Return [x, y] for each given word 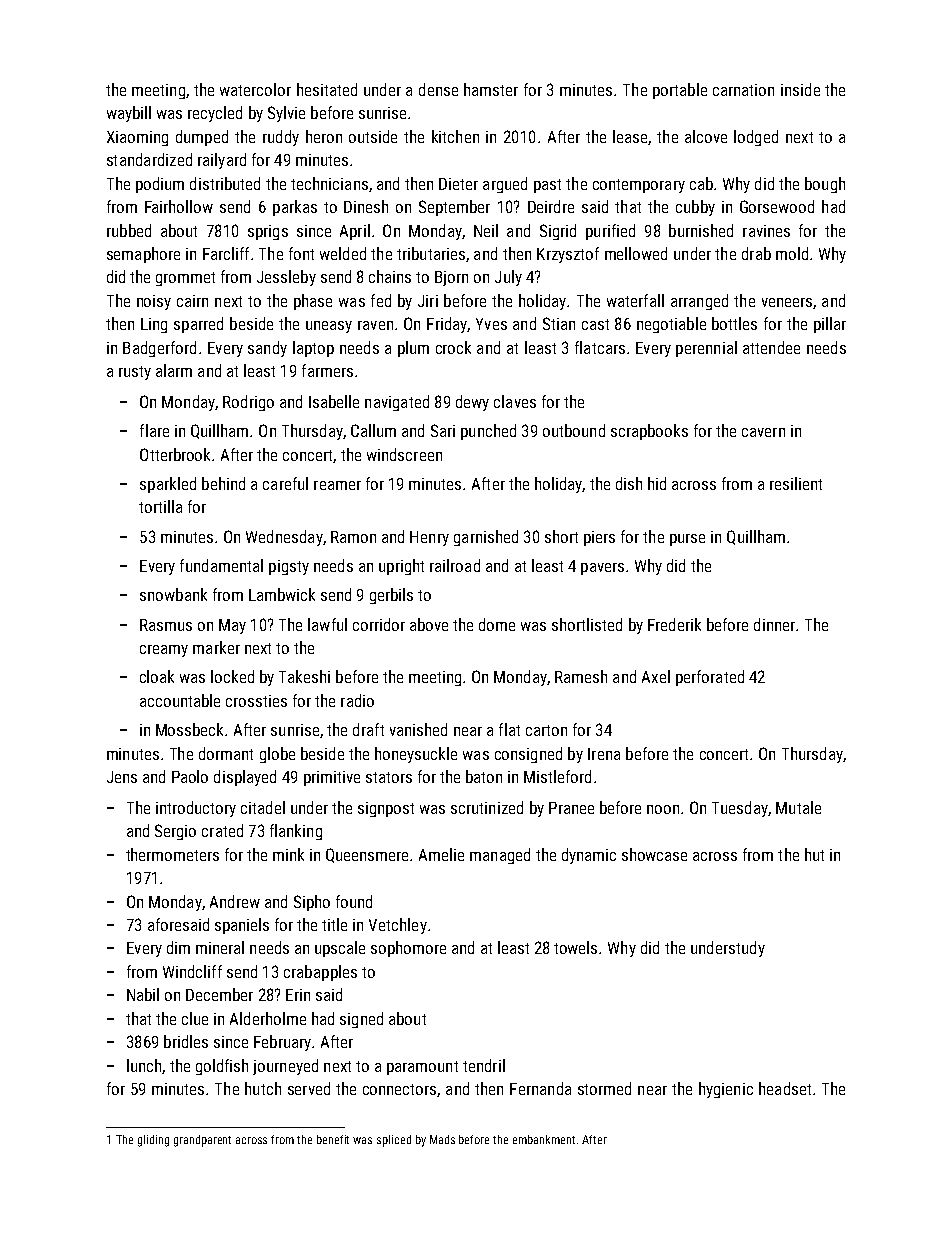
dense [438, 89]
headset [785, 1088]
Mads [442, 1139]
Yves [491, 324]
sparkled [168, 485]
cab [701, 183]
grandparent [202, 1141]
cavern [763, 432]
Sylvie [286, 114]
